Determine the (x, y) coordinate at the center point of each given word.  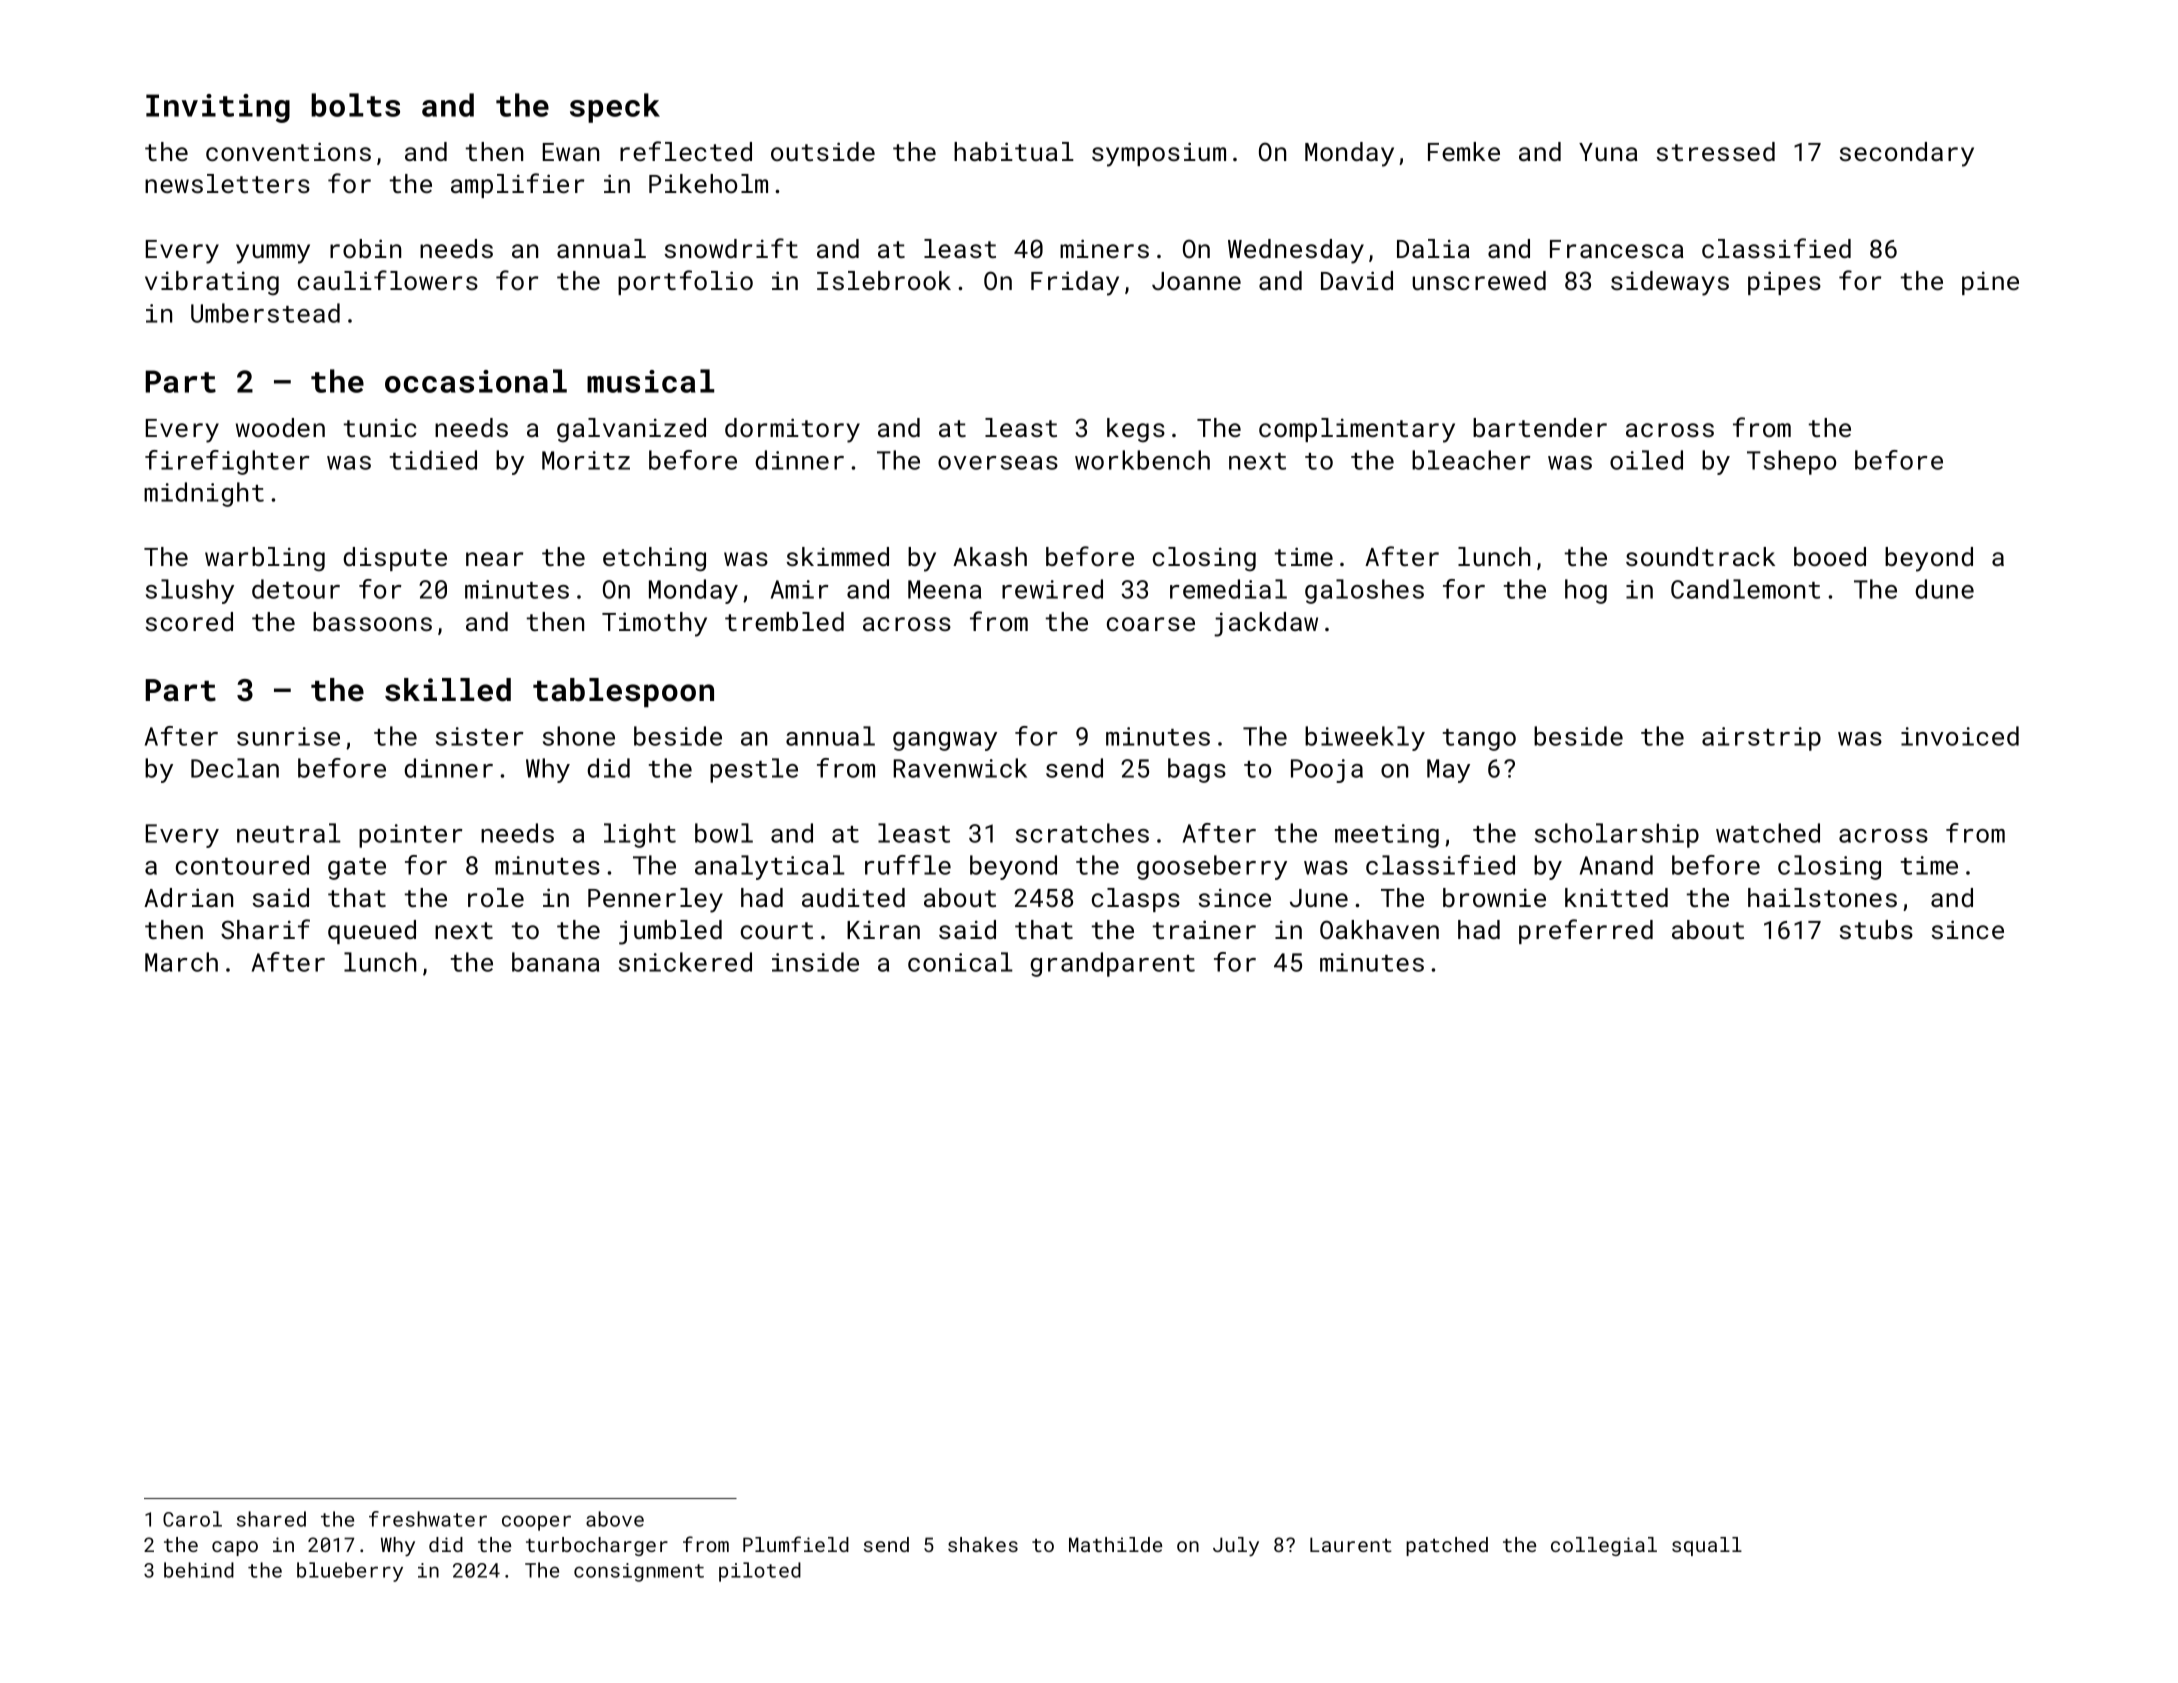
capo (235, 1548)
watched (1768, 833)
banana (555, 962)
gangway (945, 741)
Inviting (218, 108)
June (1319, 898)
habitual (1014, 151)
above (615, 1519)
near (494, 559)
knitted (1616, 897)
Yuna (1608, 152)
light (640, 835)
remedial (1228, 589)
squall (1707, 1546)
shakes (983, 1544)
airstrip (1761, 739)
